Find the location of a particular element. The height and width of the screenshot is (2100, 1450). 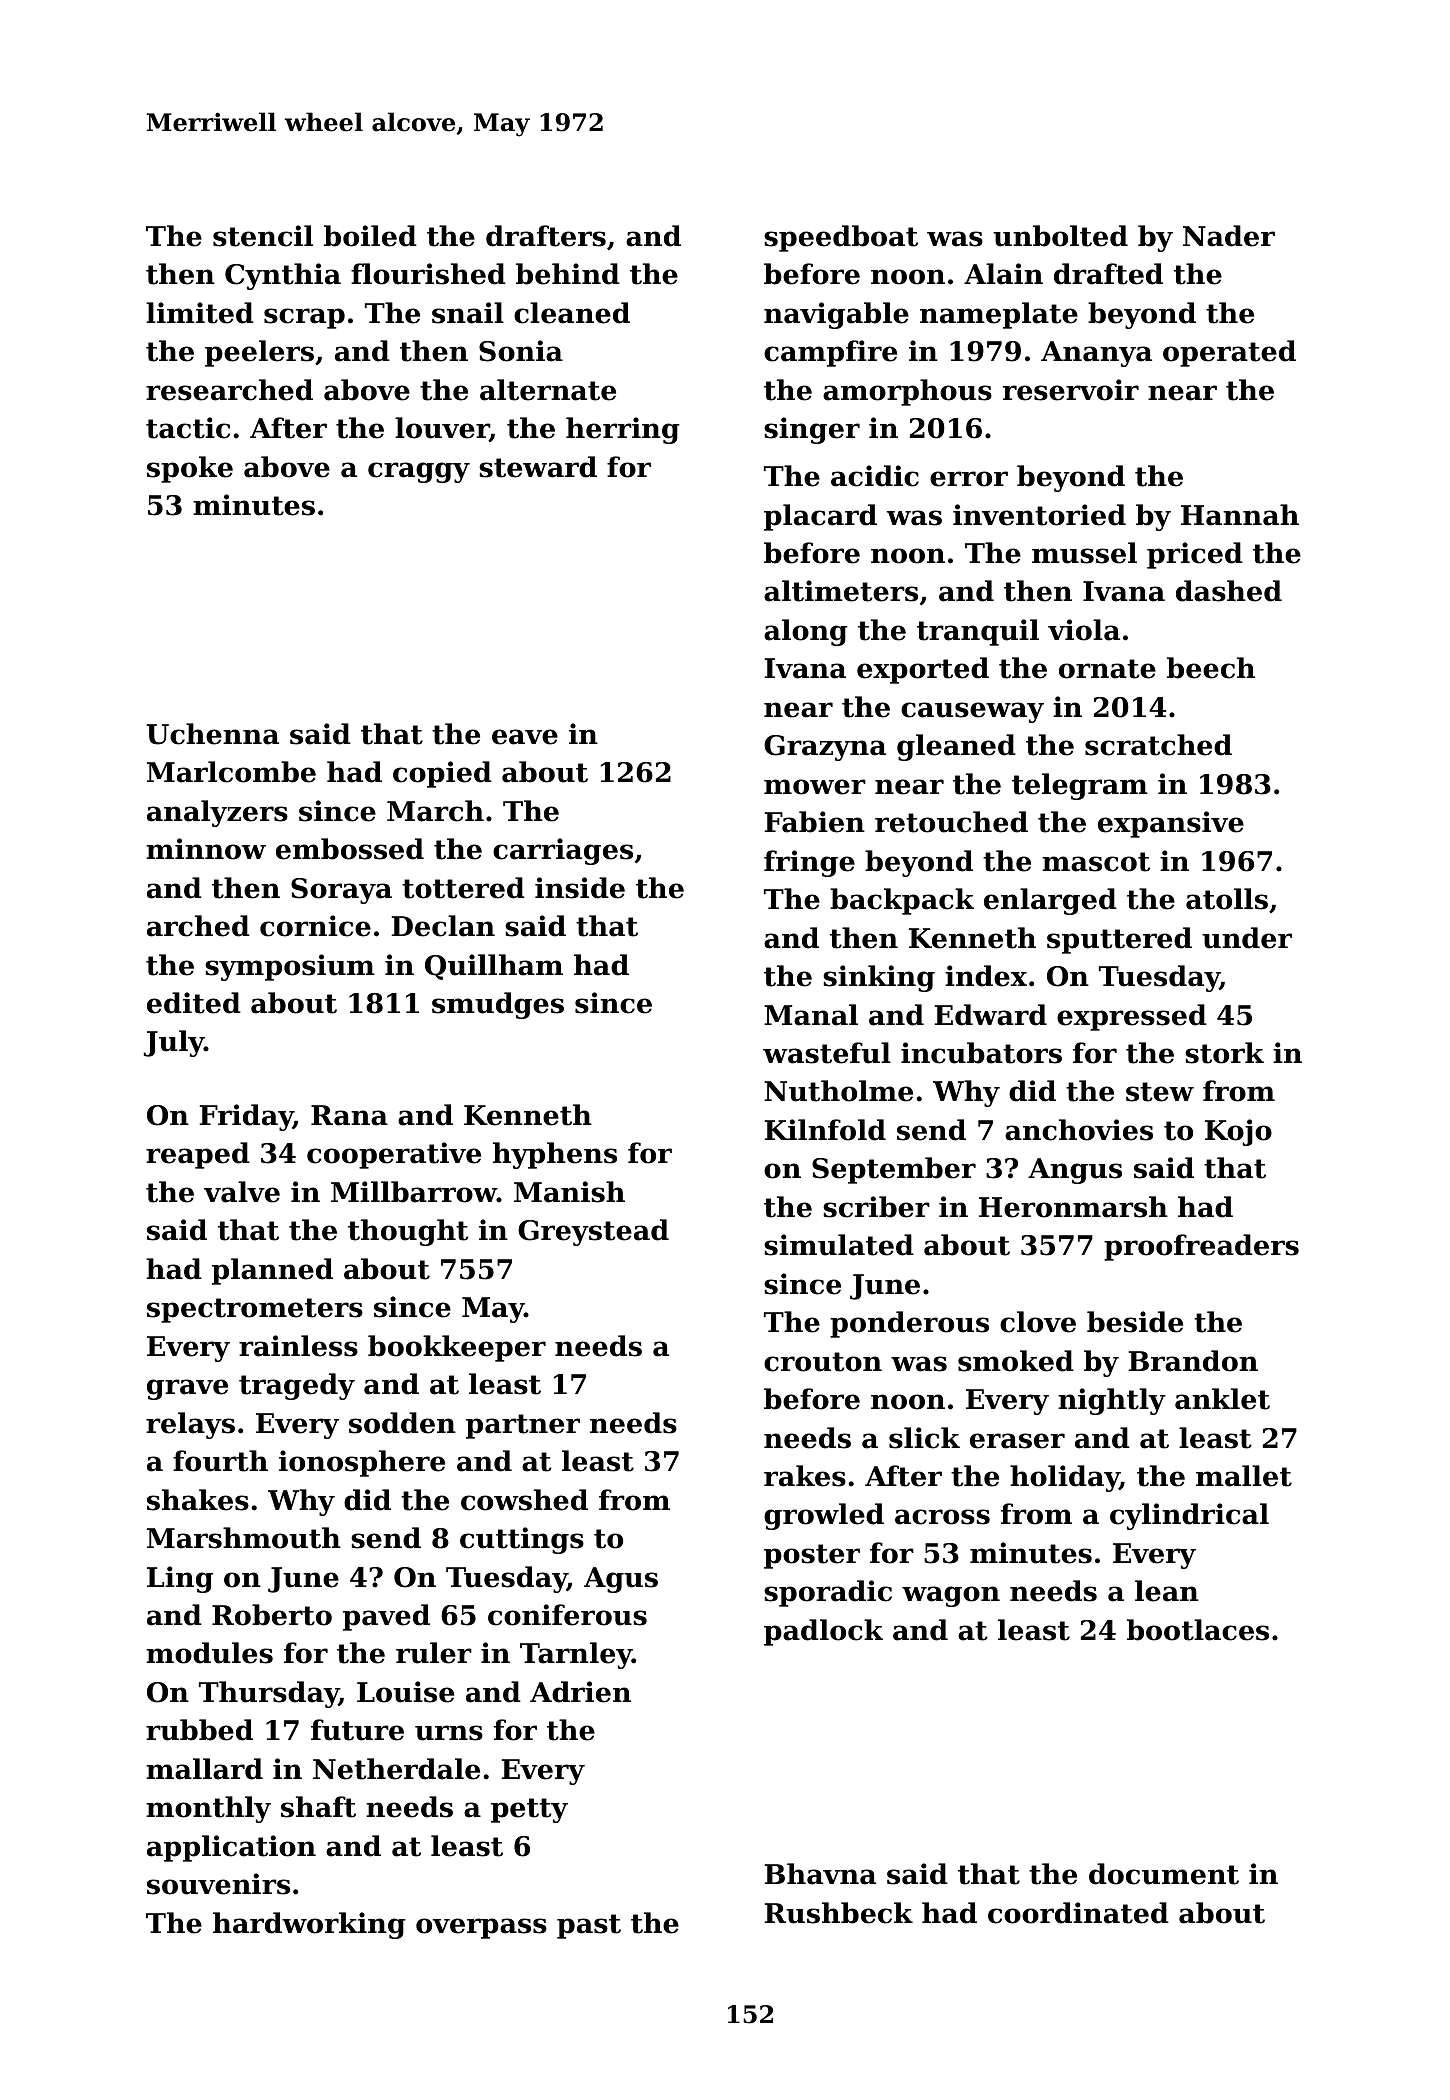

Rana is located at coordinates (349, 1115).
